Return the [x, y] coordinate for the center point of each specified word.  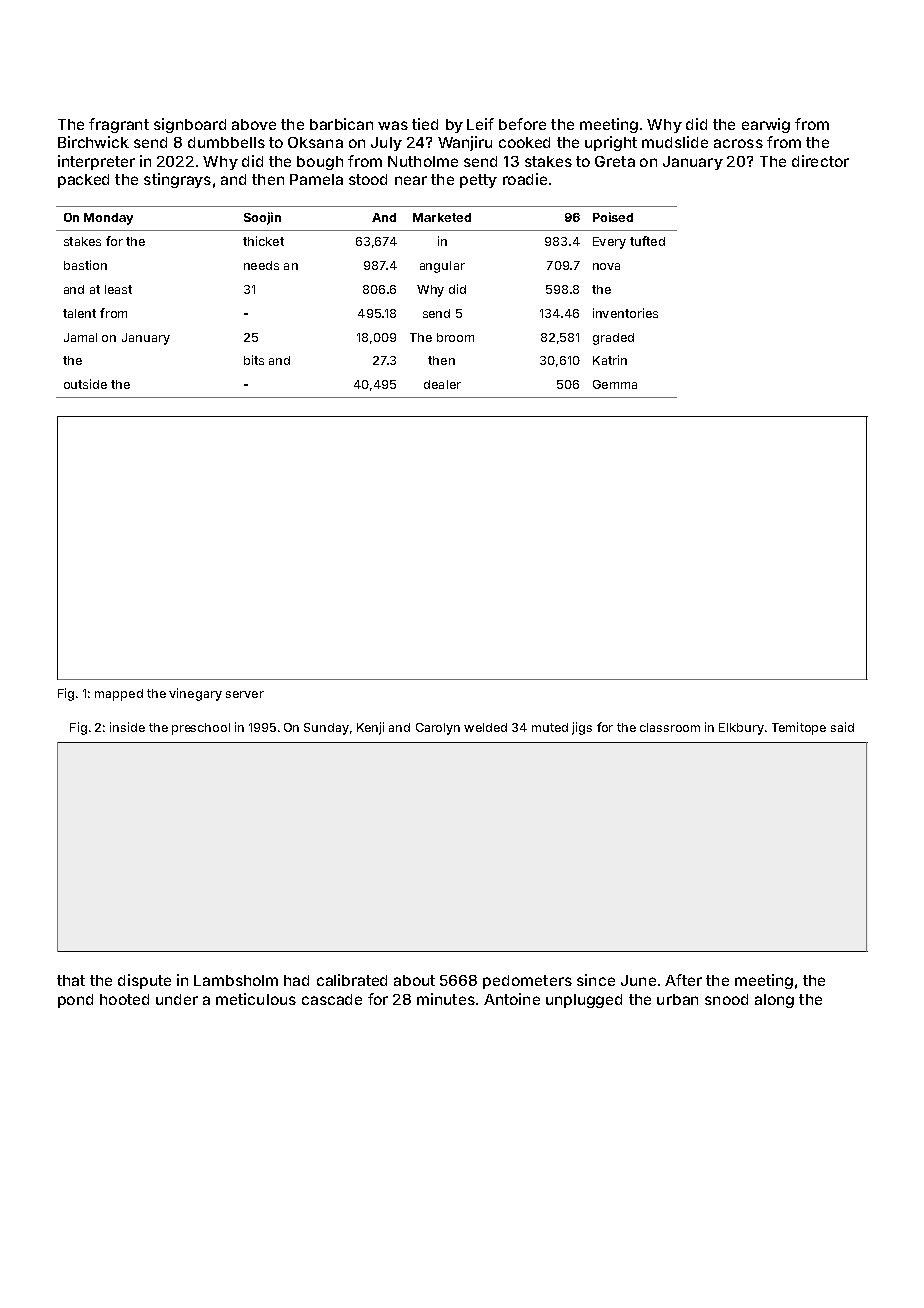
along [774, 1001]
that [71, 980]
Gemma [615, 384]
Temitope [799, 728]
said [842, 727]
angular [442, 267]
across [738, 143]
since [596, 980]
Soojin [262, 218]
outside [85, 384]
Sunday [326, 729]
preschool [201, 729]
